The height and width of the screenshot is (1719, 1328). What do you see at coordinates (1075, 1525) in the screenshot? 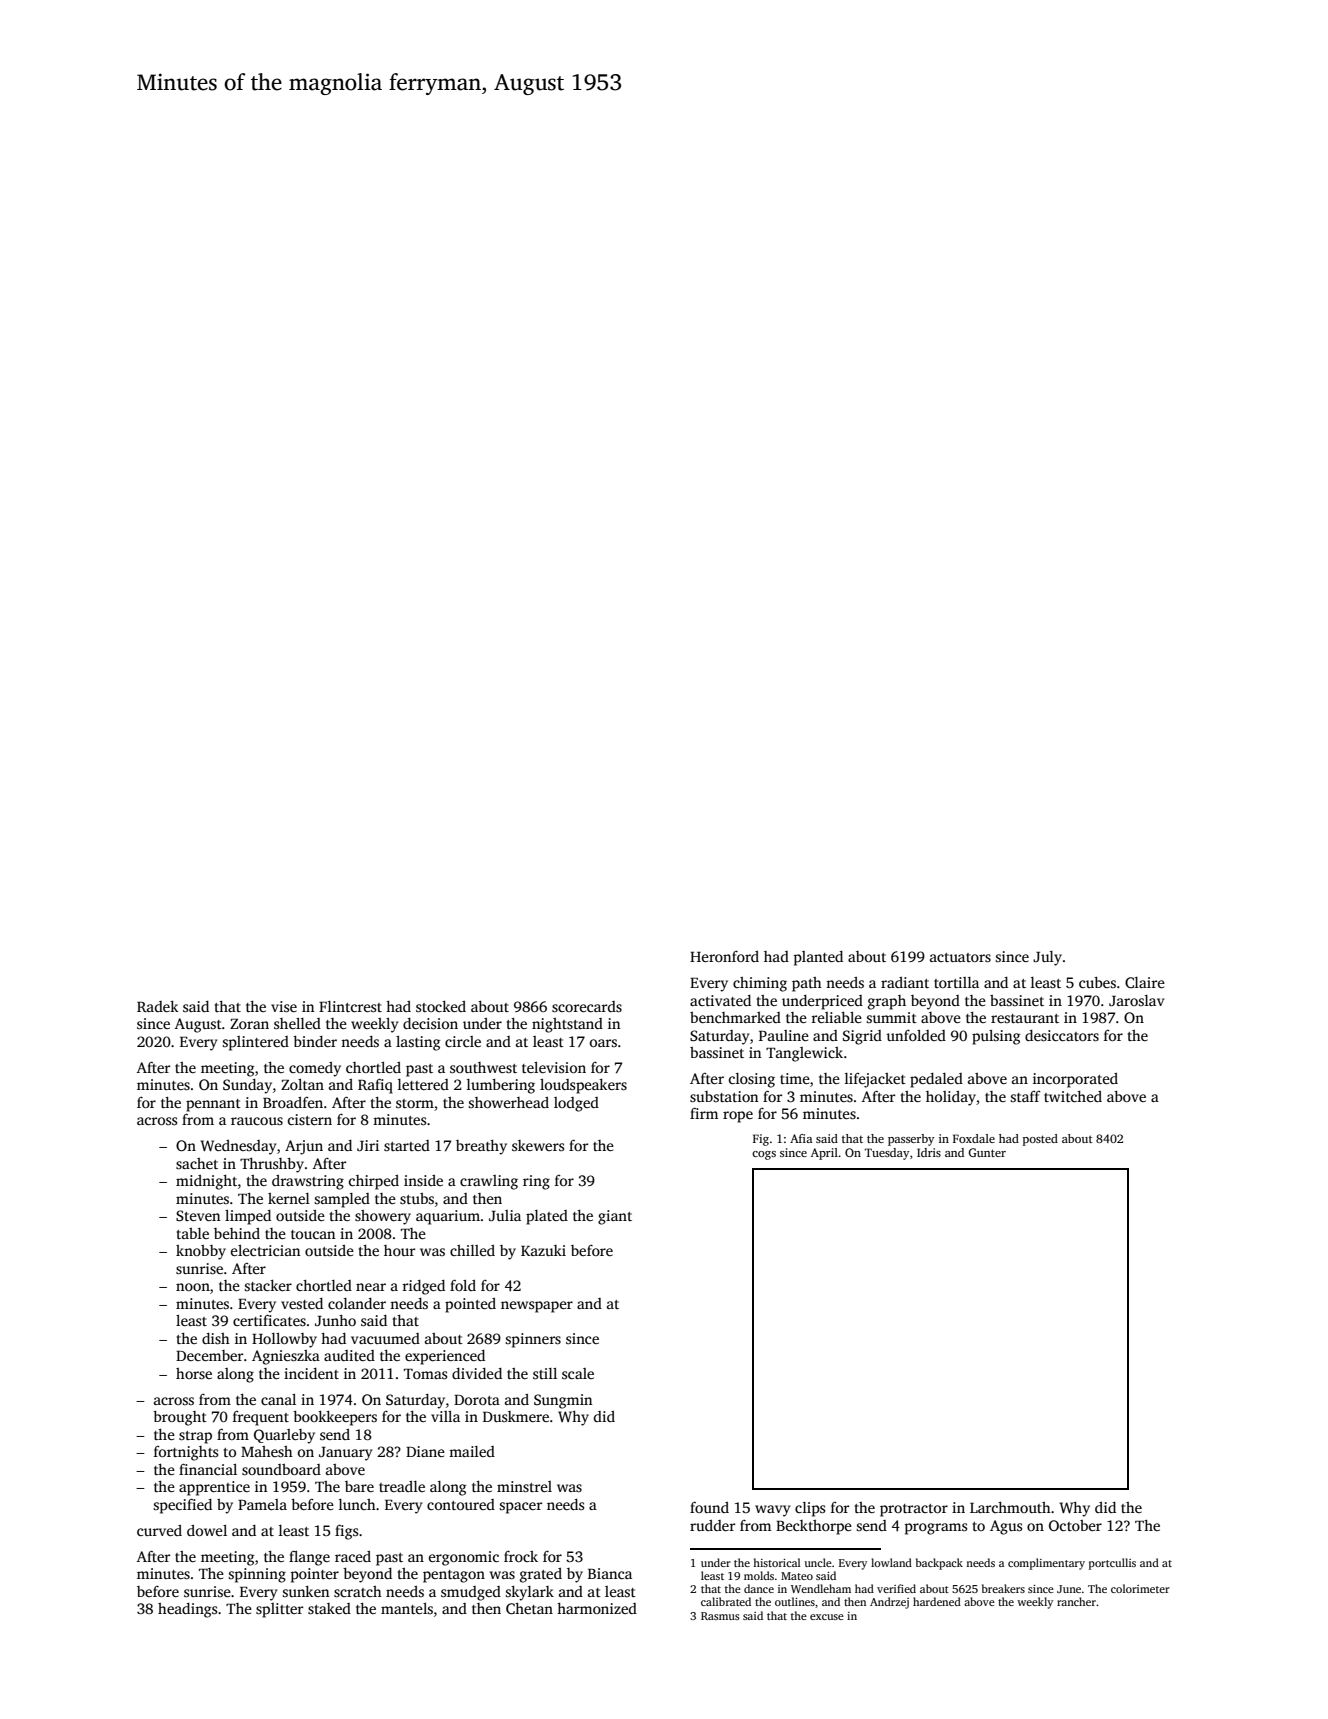
I see `October` at bounding box center [1075, 1525].
